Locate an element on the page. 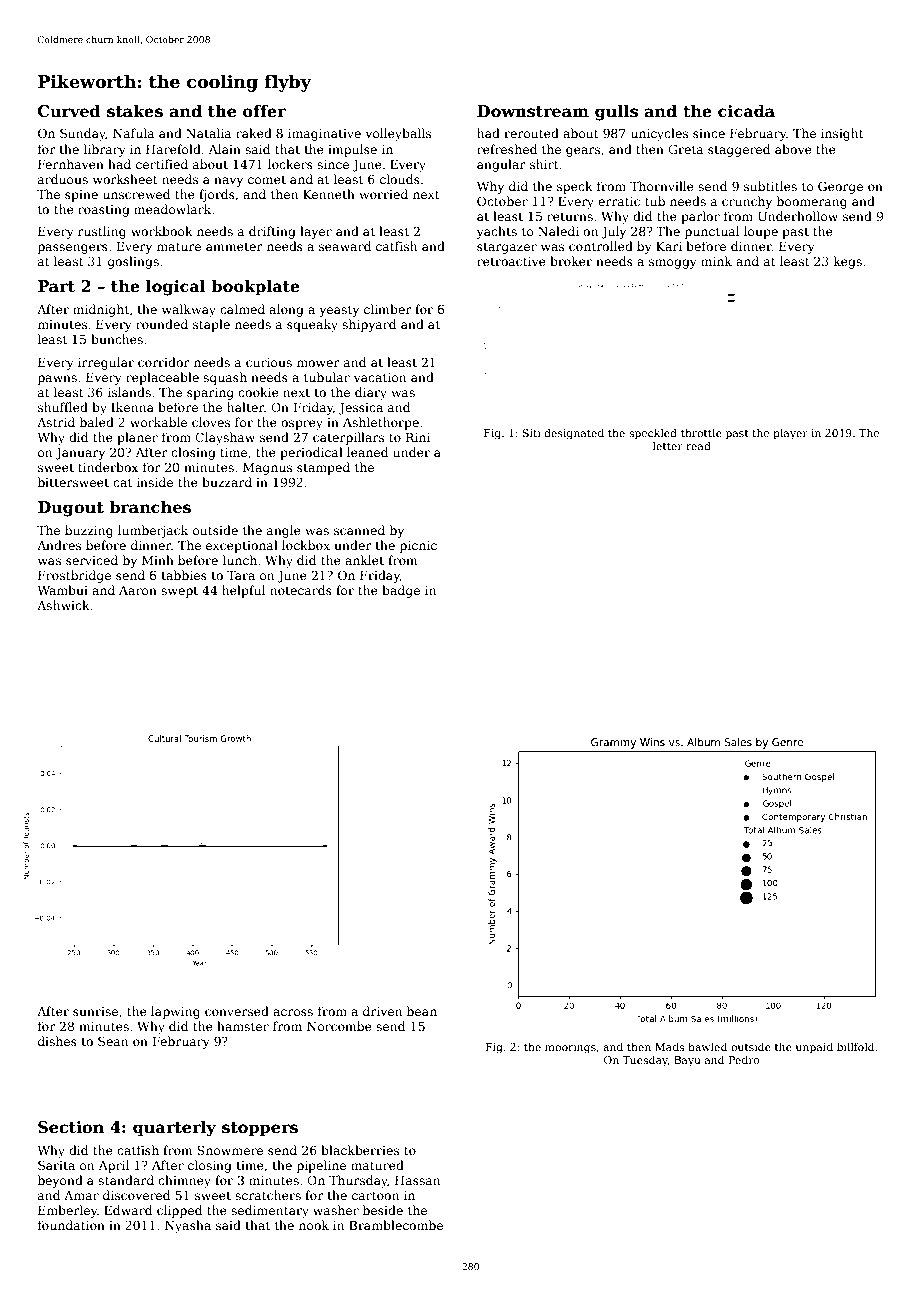 This page has height=1308, width=924. sunrise is located at coordinates (95, 1011).
